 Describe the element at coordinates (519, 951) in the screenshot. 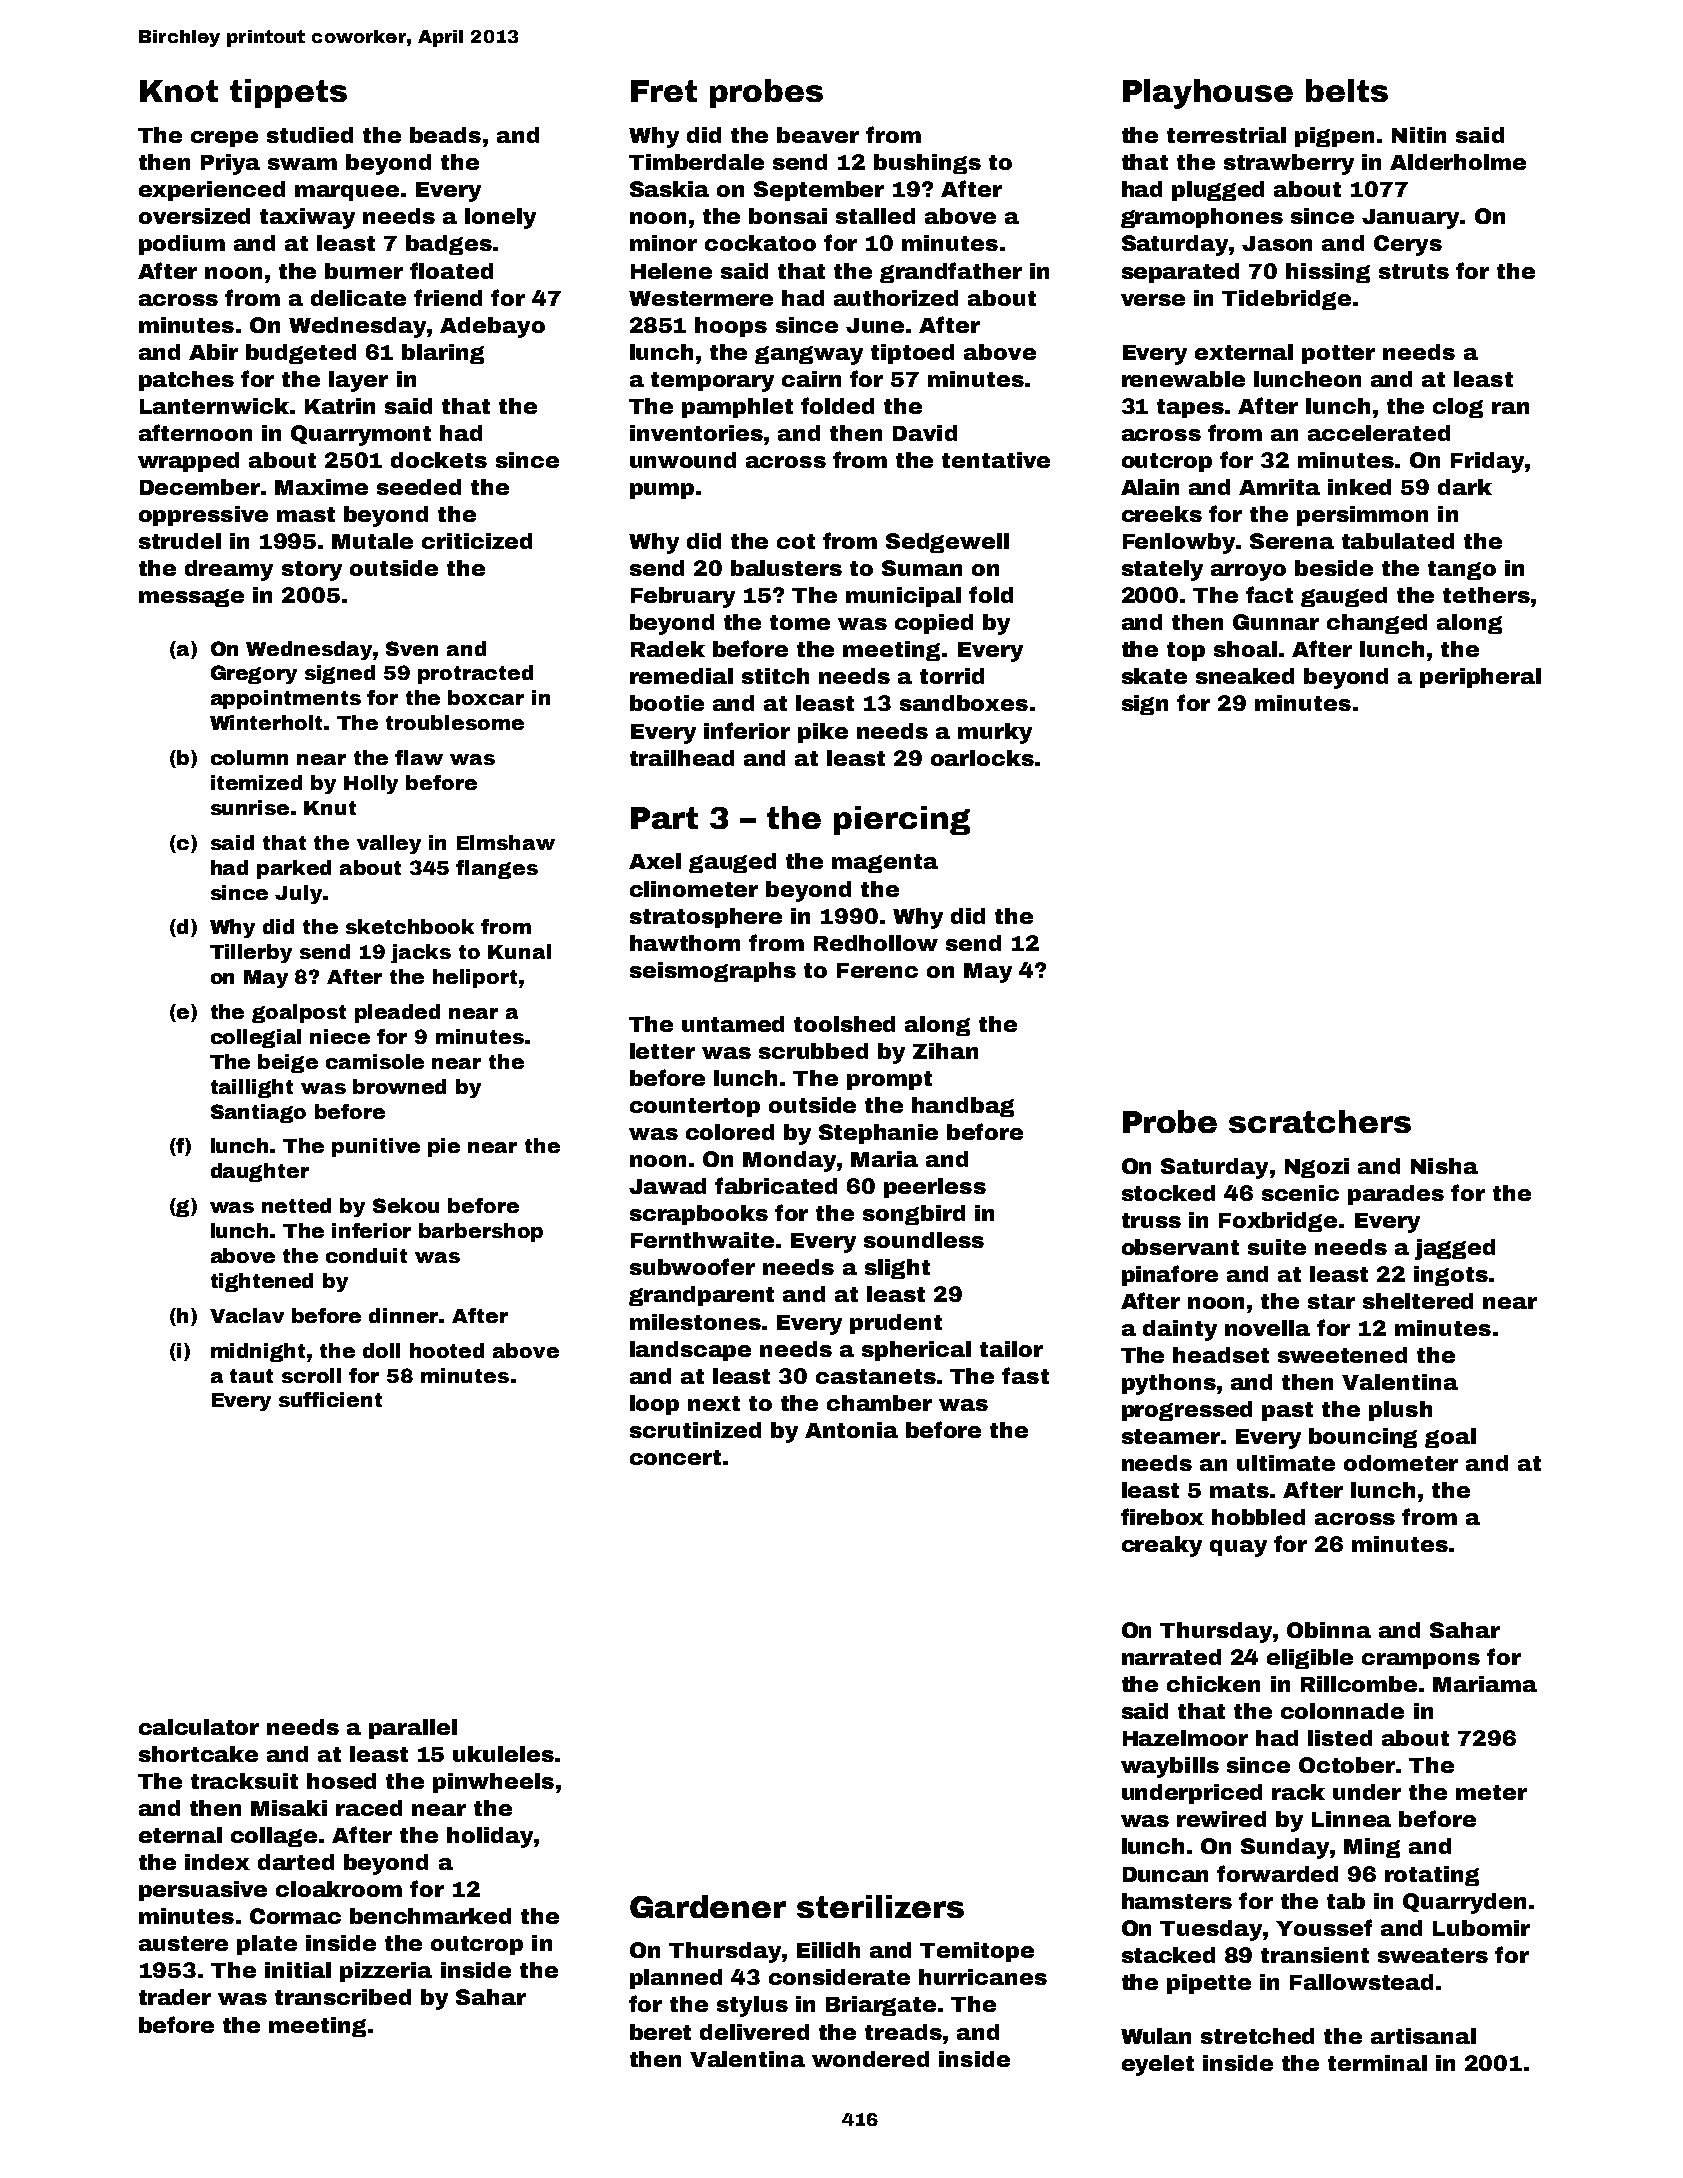

I see `Kunal` at that location.
